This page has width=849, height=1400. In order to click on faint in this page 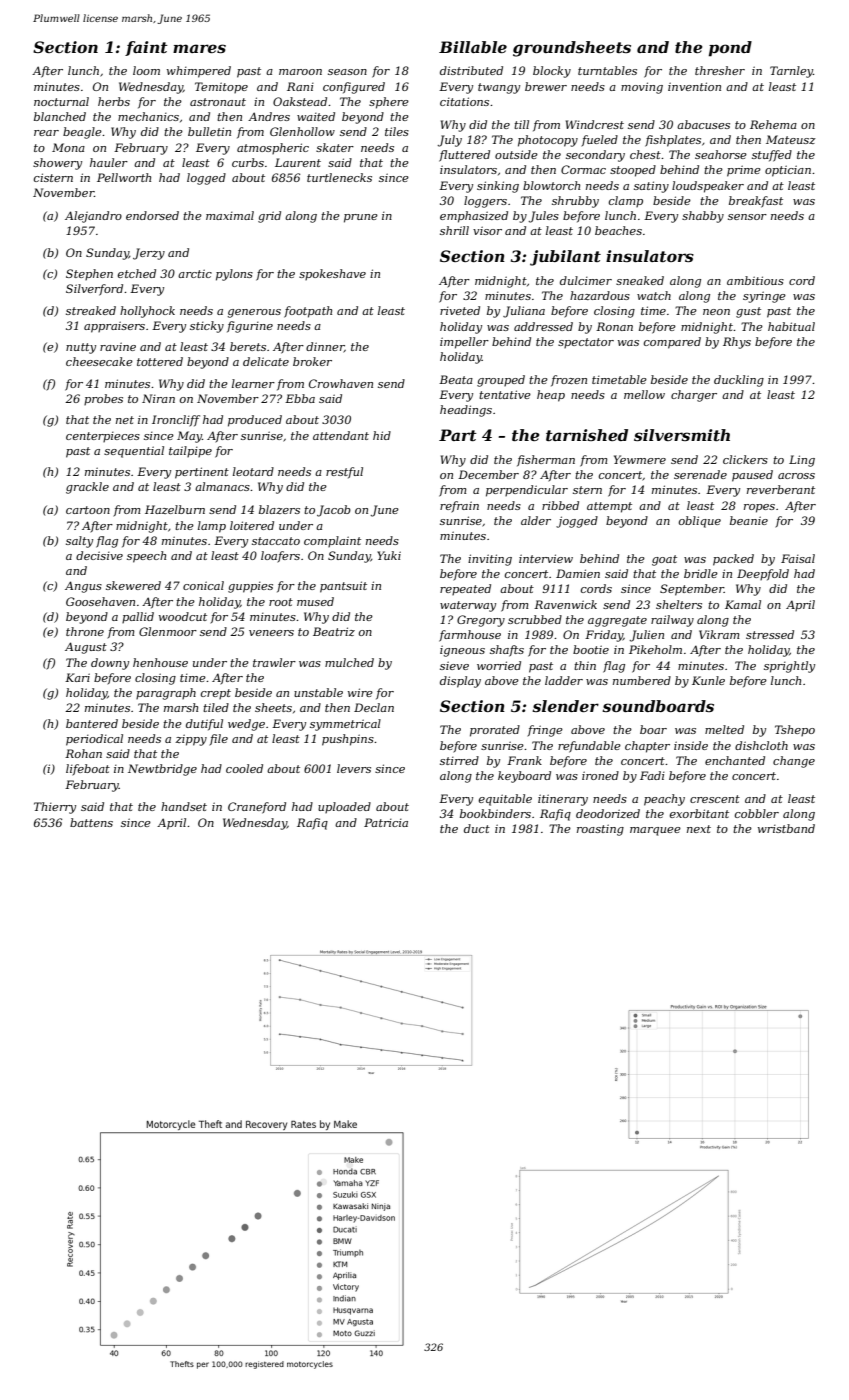, I will do `click(146, 48)`.
